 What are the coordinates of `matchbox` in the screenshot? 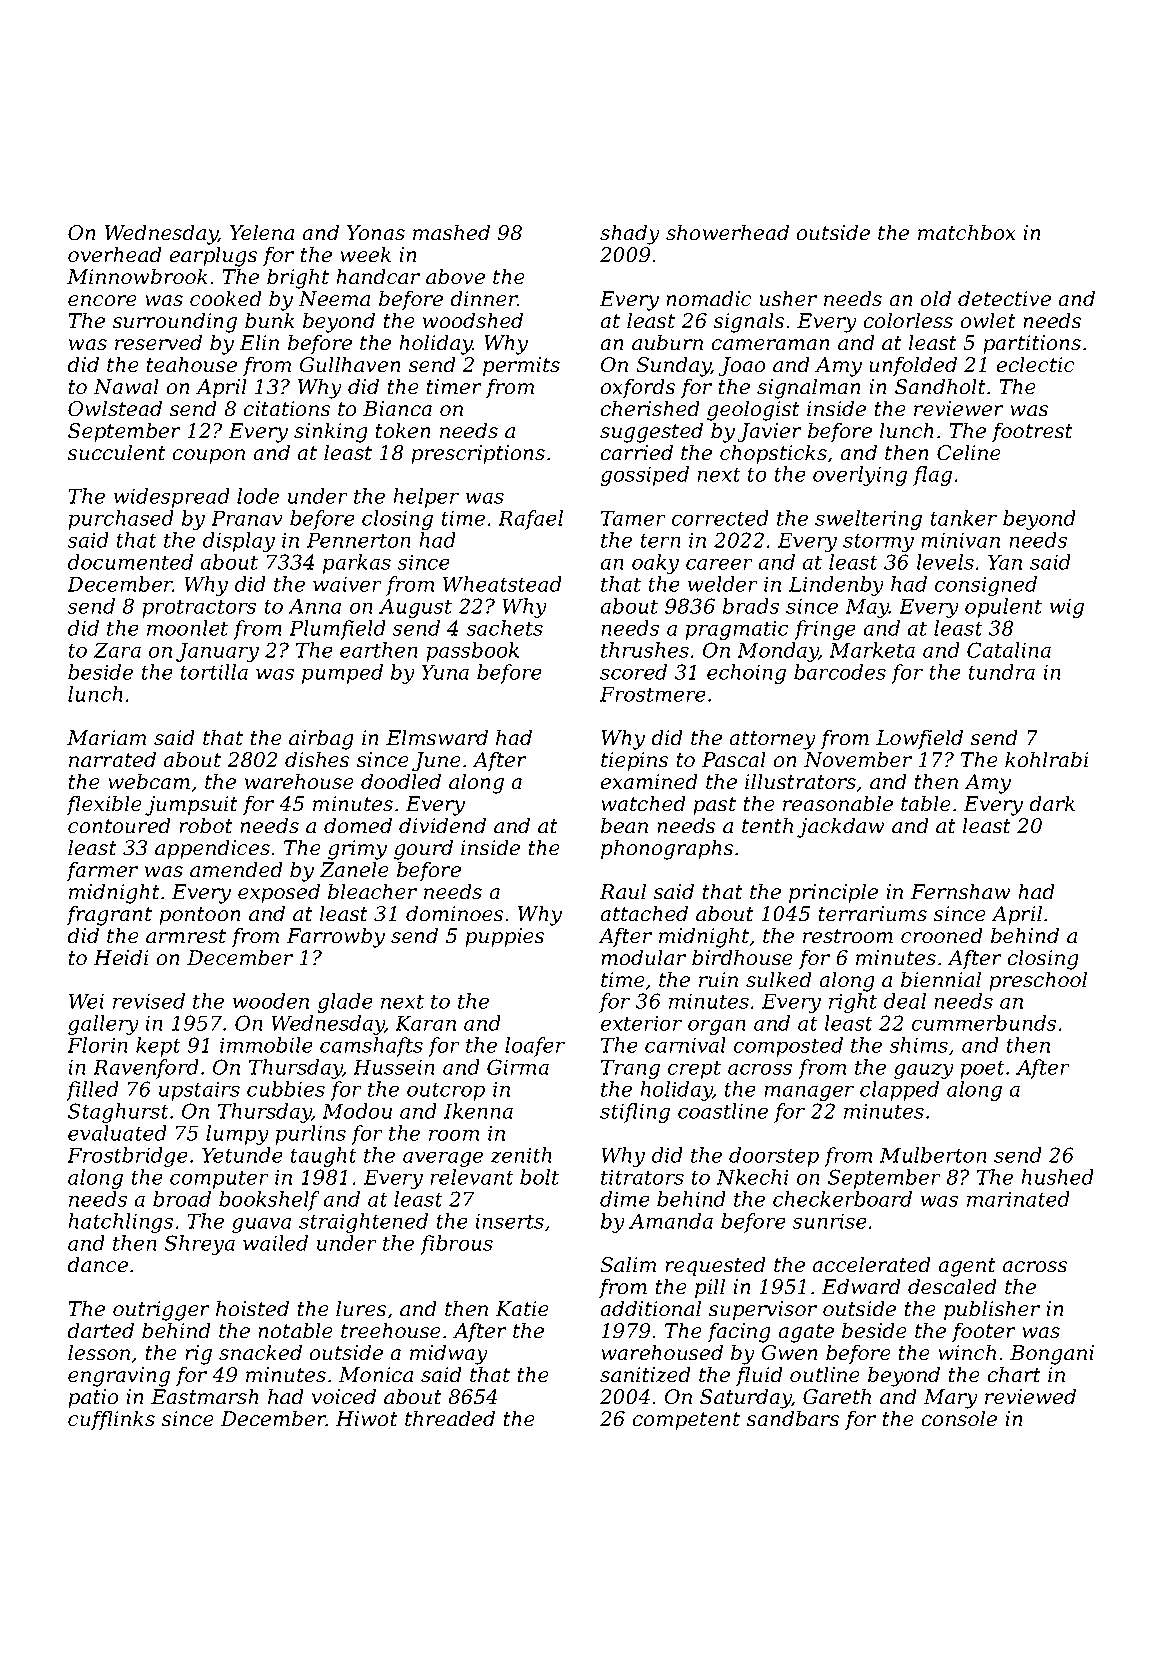 It's located at (967, 232).
